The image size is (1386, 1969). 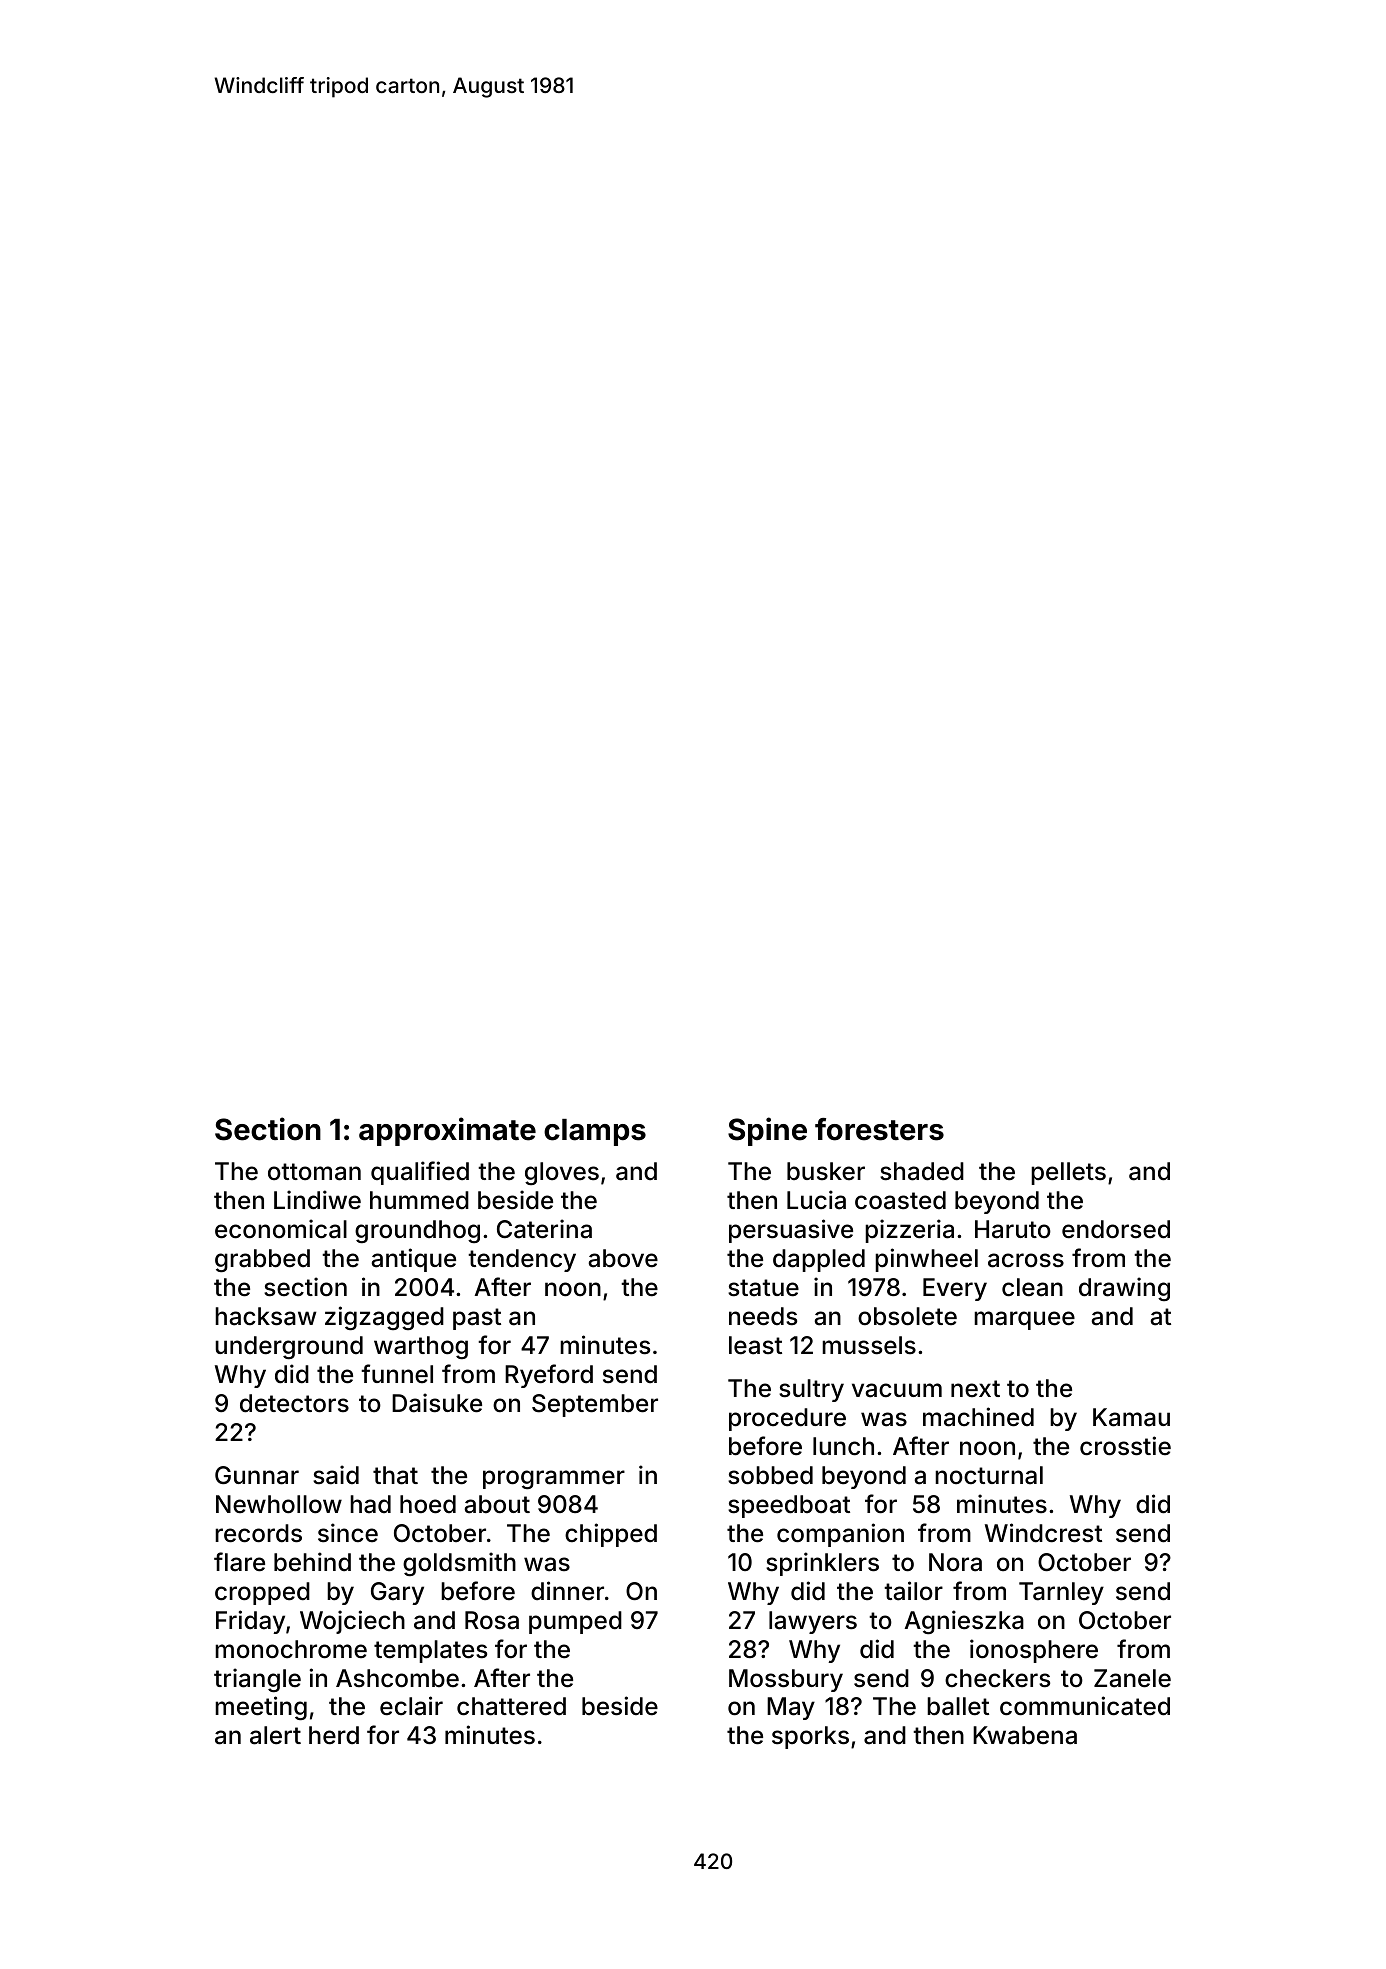 What do you see at coordinates (791, 1708) in the document?
I see `May` at bounding box center [791, 1708].
